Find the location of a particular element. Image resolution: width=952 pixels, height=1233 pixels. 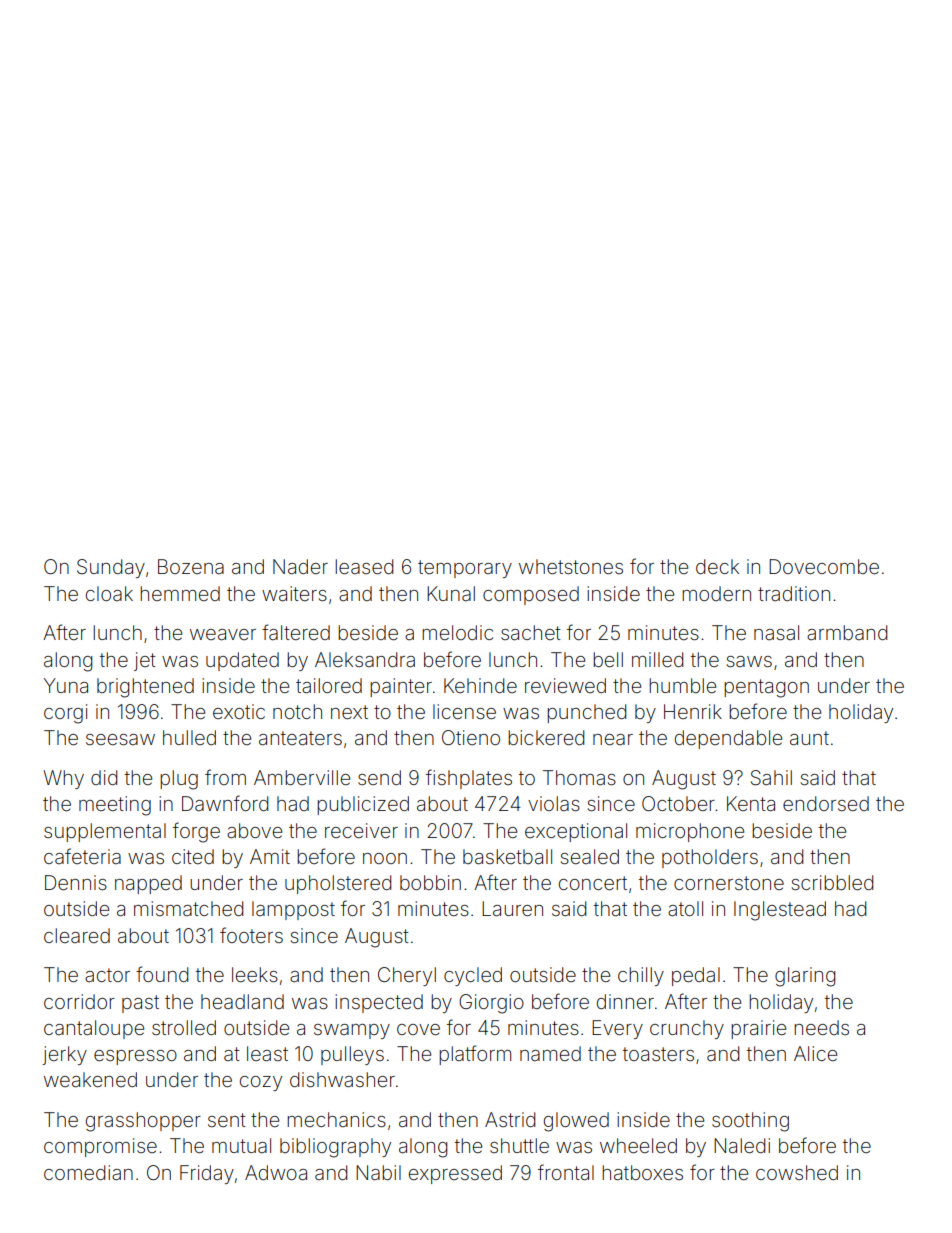

cowshed is located at coordinates (797, 1172).
